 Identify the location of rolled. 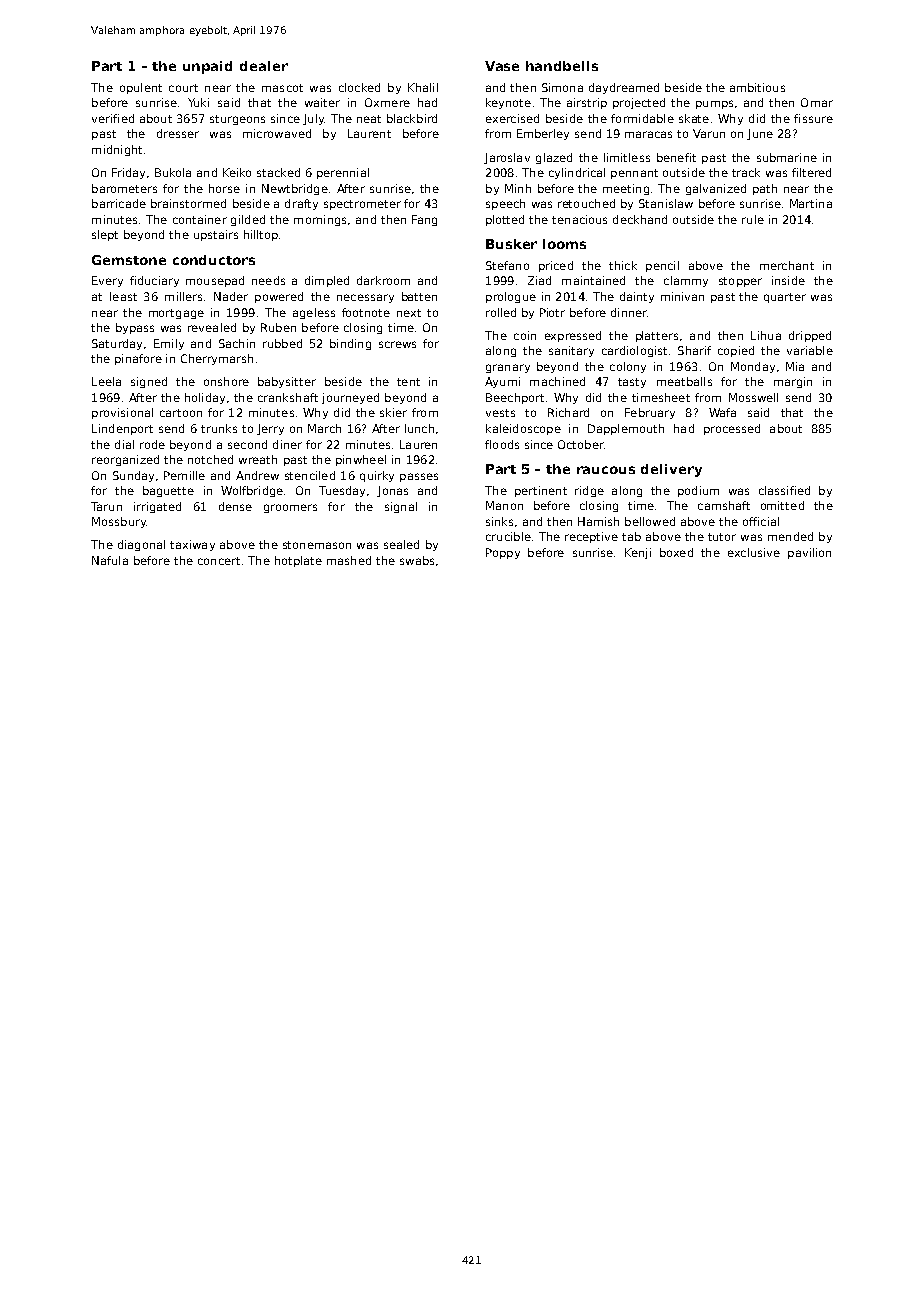
(501, 312).
